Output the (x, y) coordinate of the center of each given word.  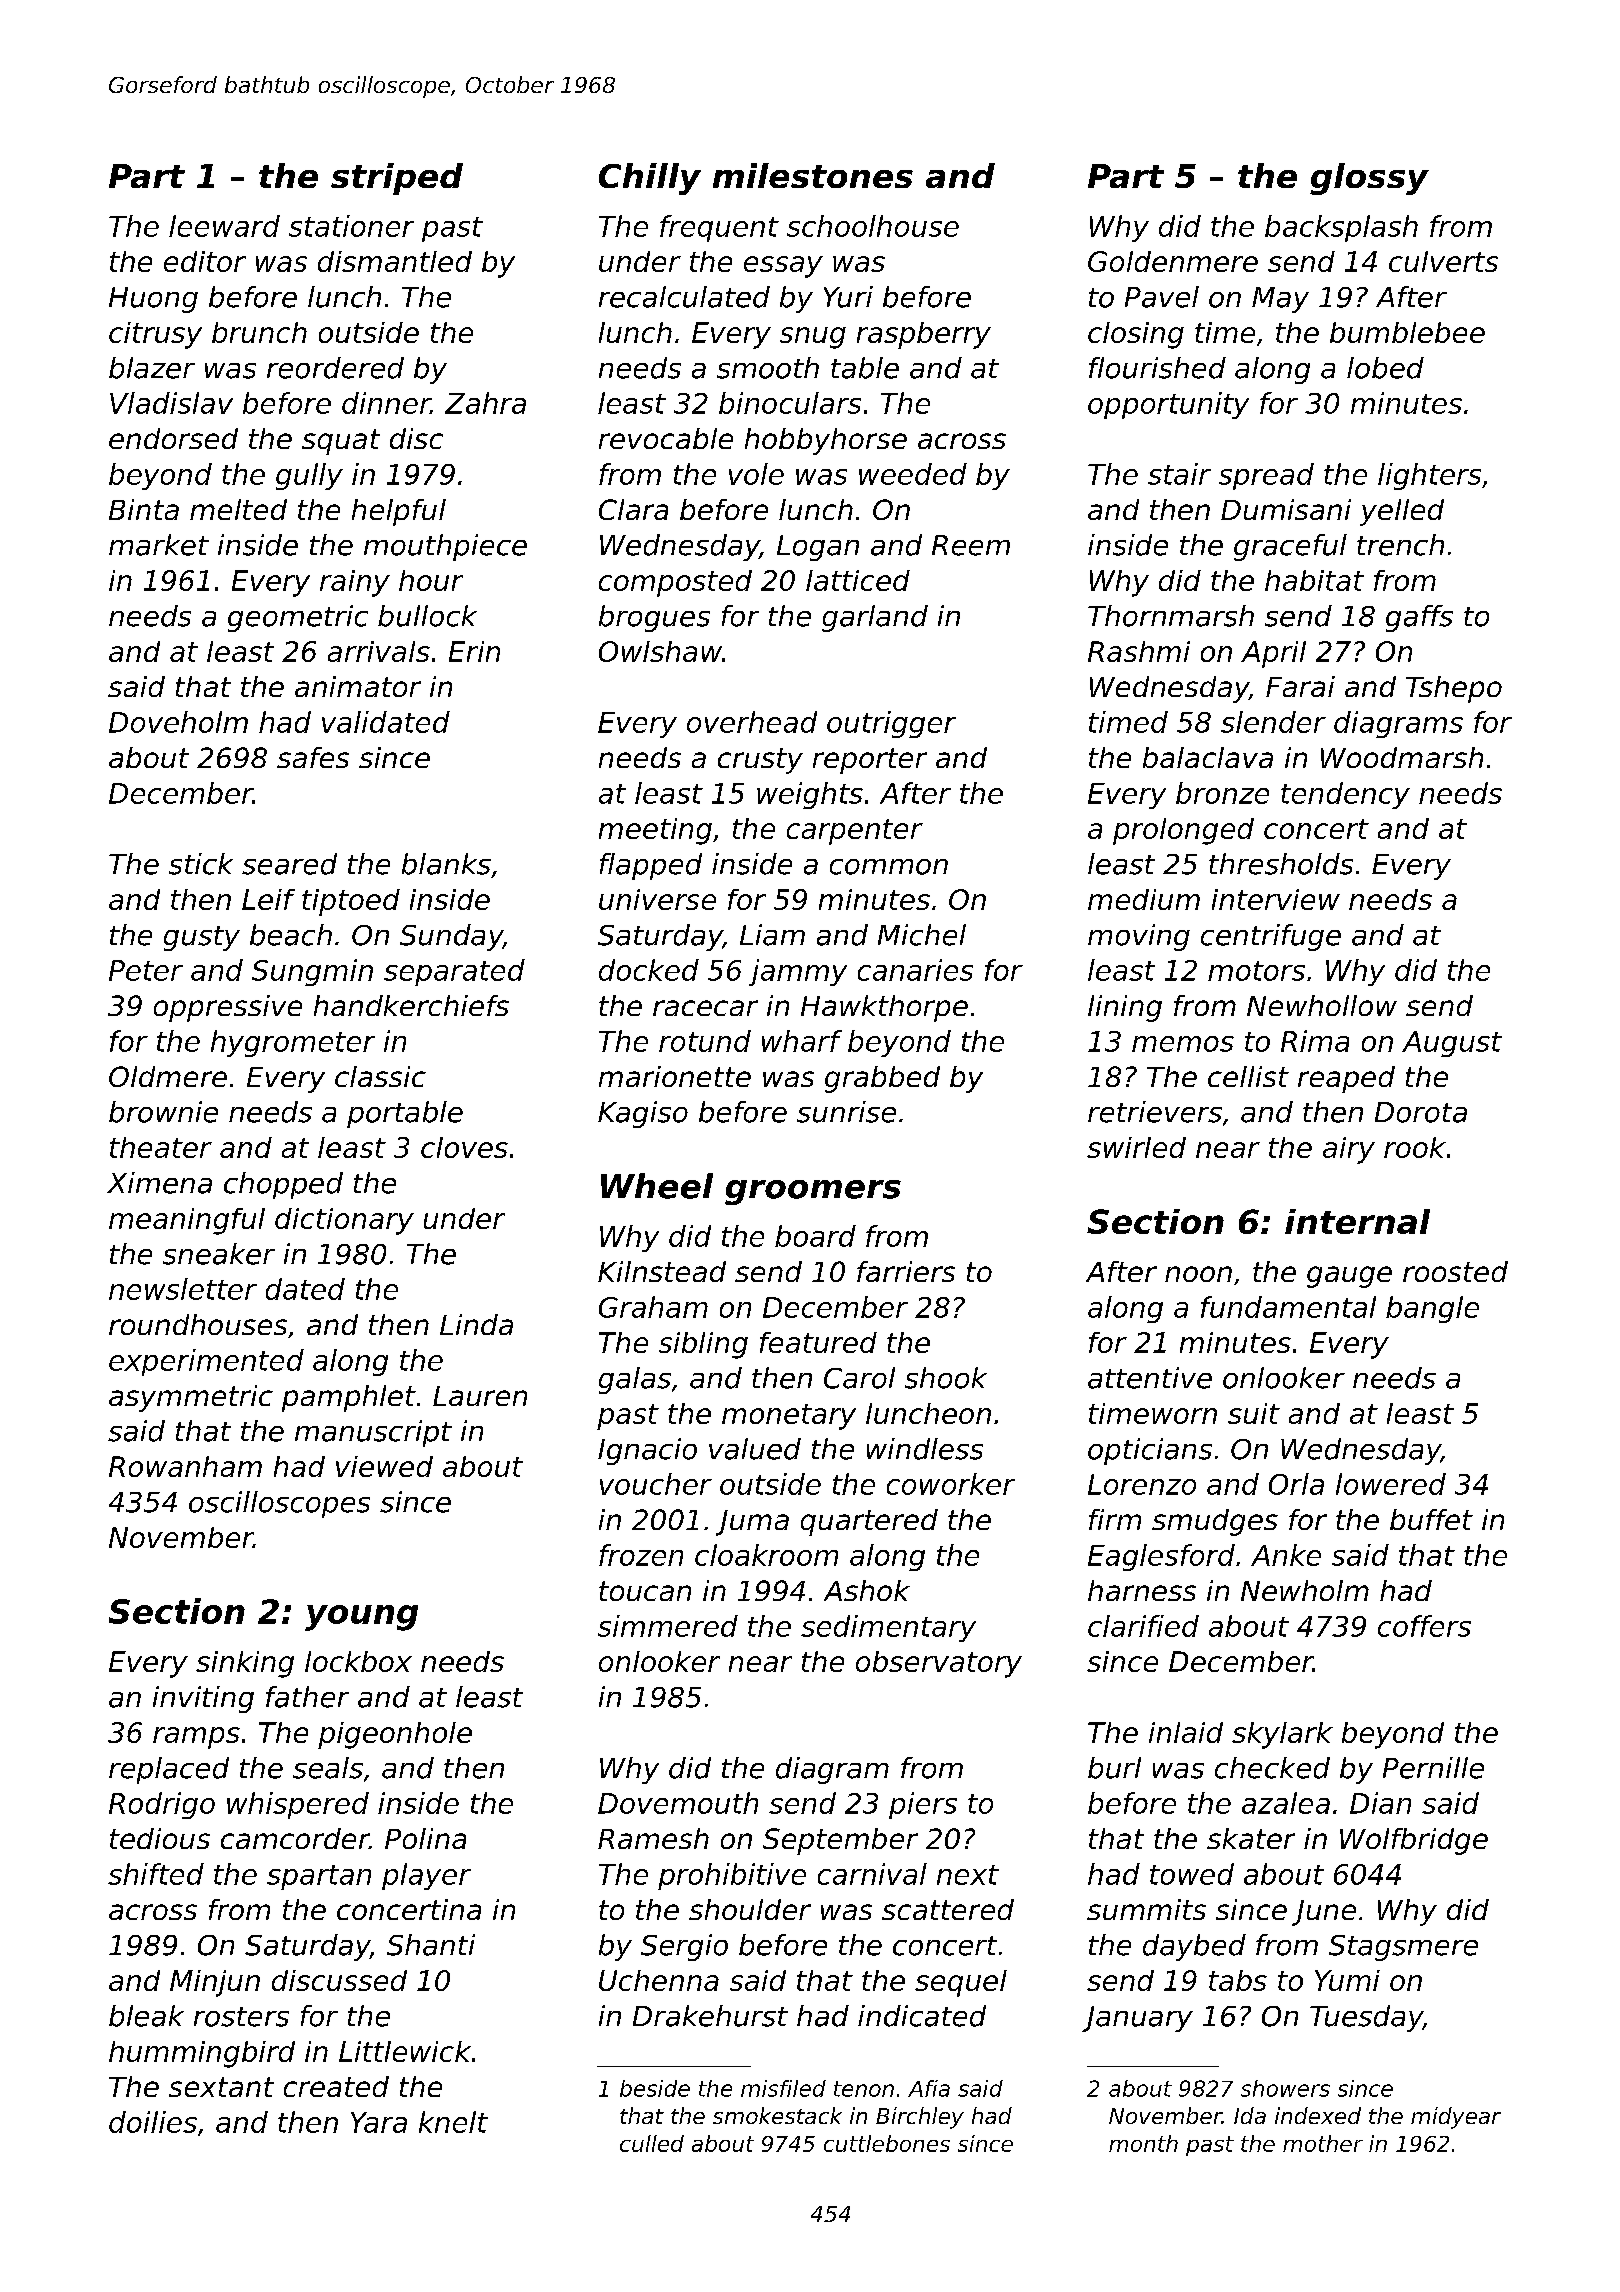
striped (397, 179)
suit (1254, 1413)
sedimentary (888, 1628)
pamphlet (349, 1398)
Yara (379, 2122)
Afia (929, 2088)
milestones (813, 175)
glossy (1369, 179)
